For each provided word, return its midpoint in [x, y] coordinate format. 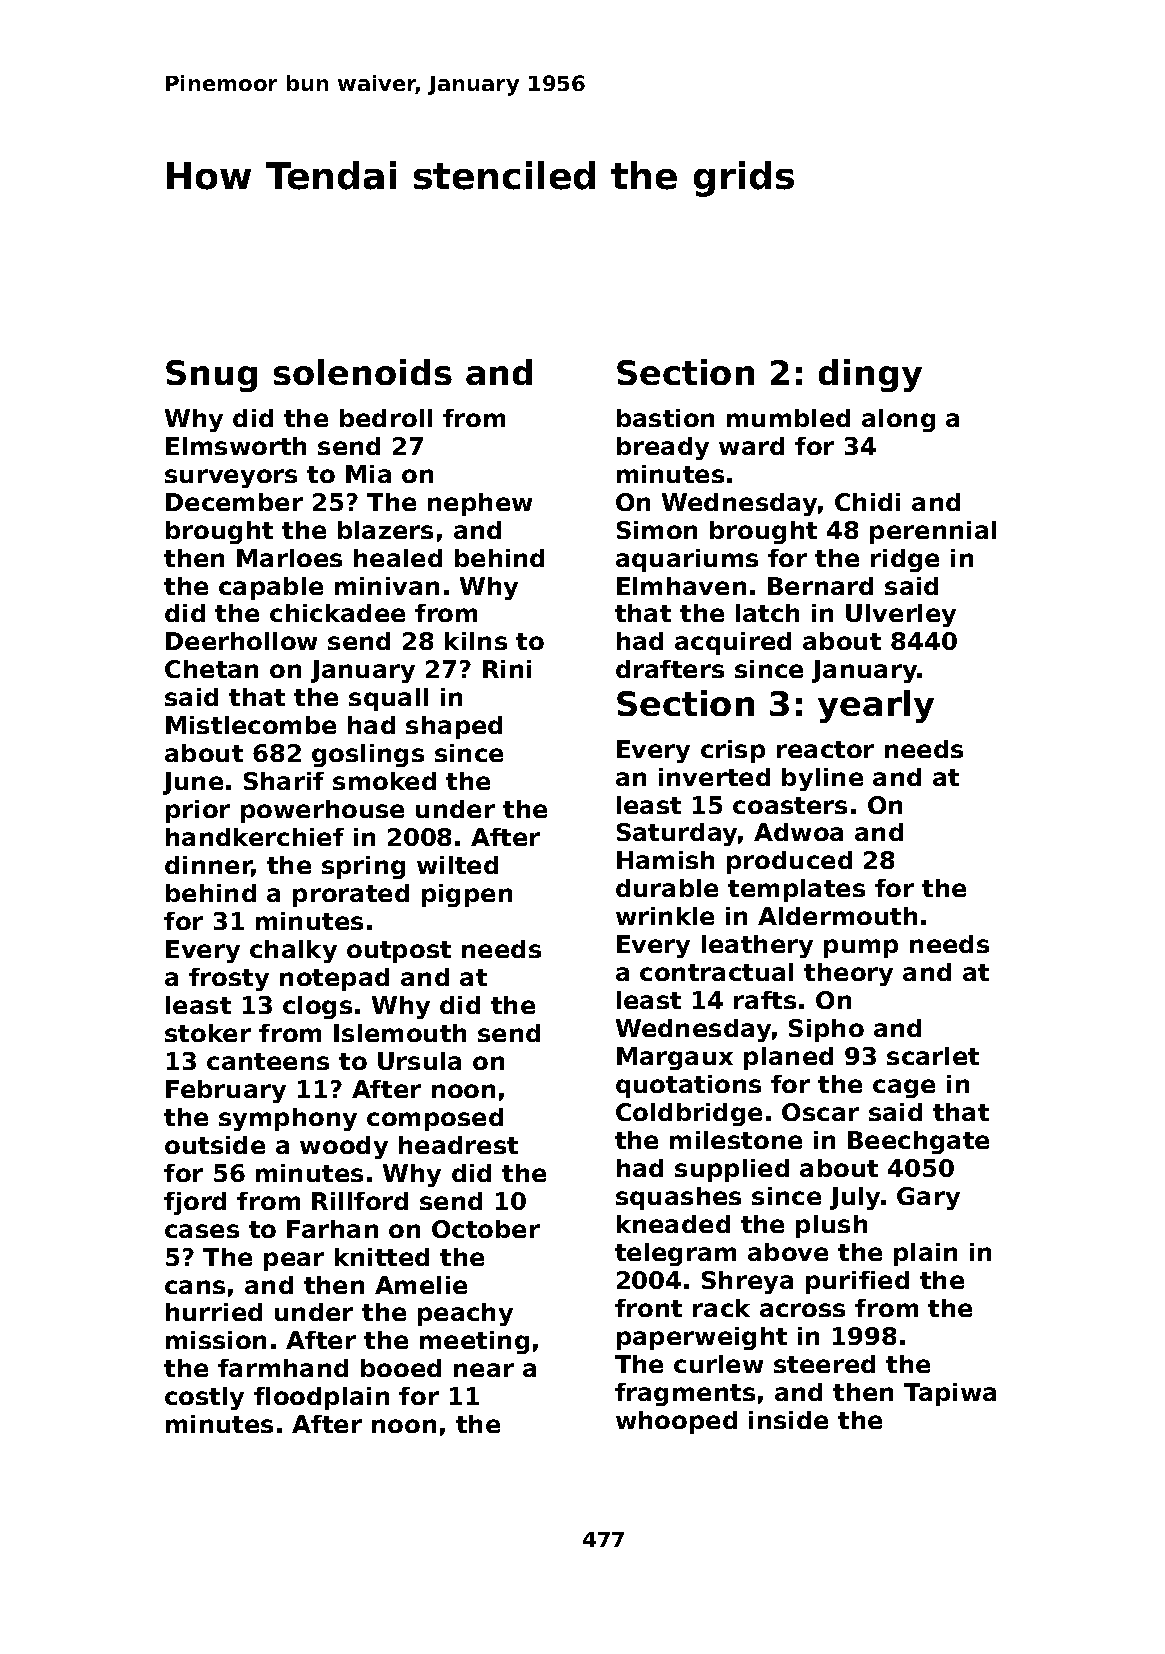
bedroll [386, 418]
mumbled [788, 418]
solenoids [363, 372]
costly [204, 1398]
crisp [733, 751]
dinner [208, 866]
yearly [876, 706]
